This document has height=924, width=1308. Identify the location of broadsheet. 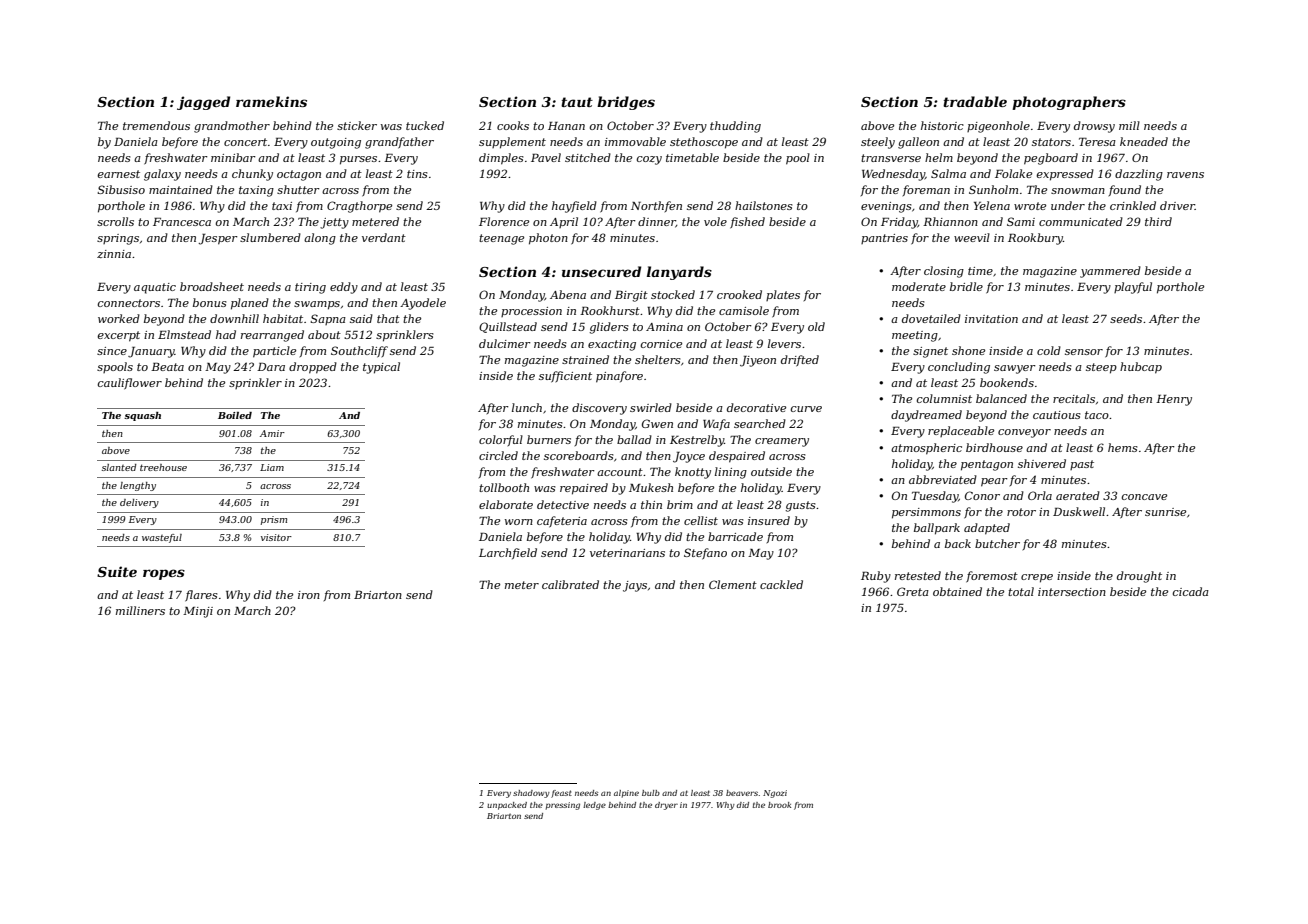
(212, 286).
